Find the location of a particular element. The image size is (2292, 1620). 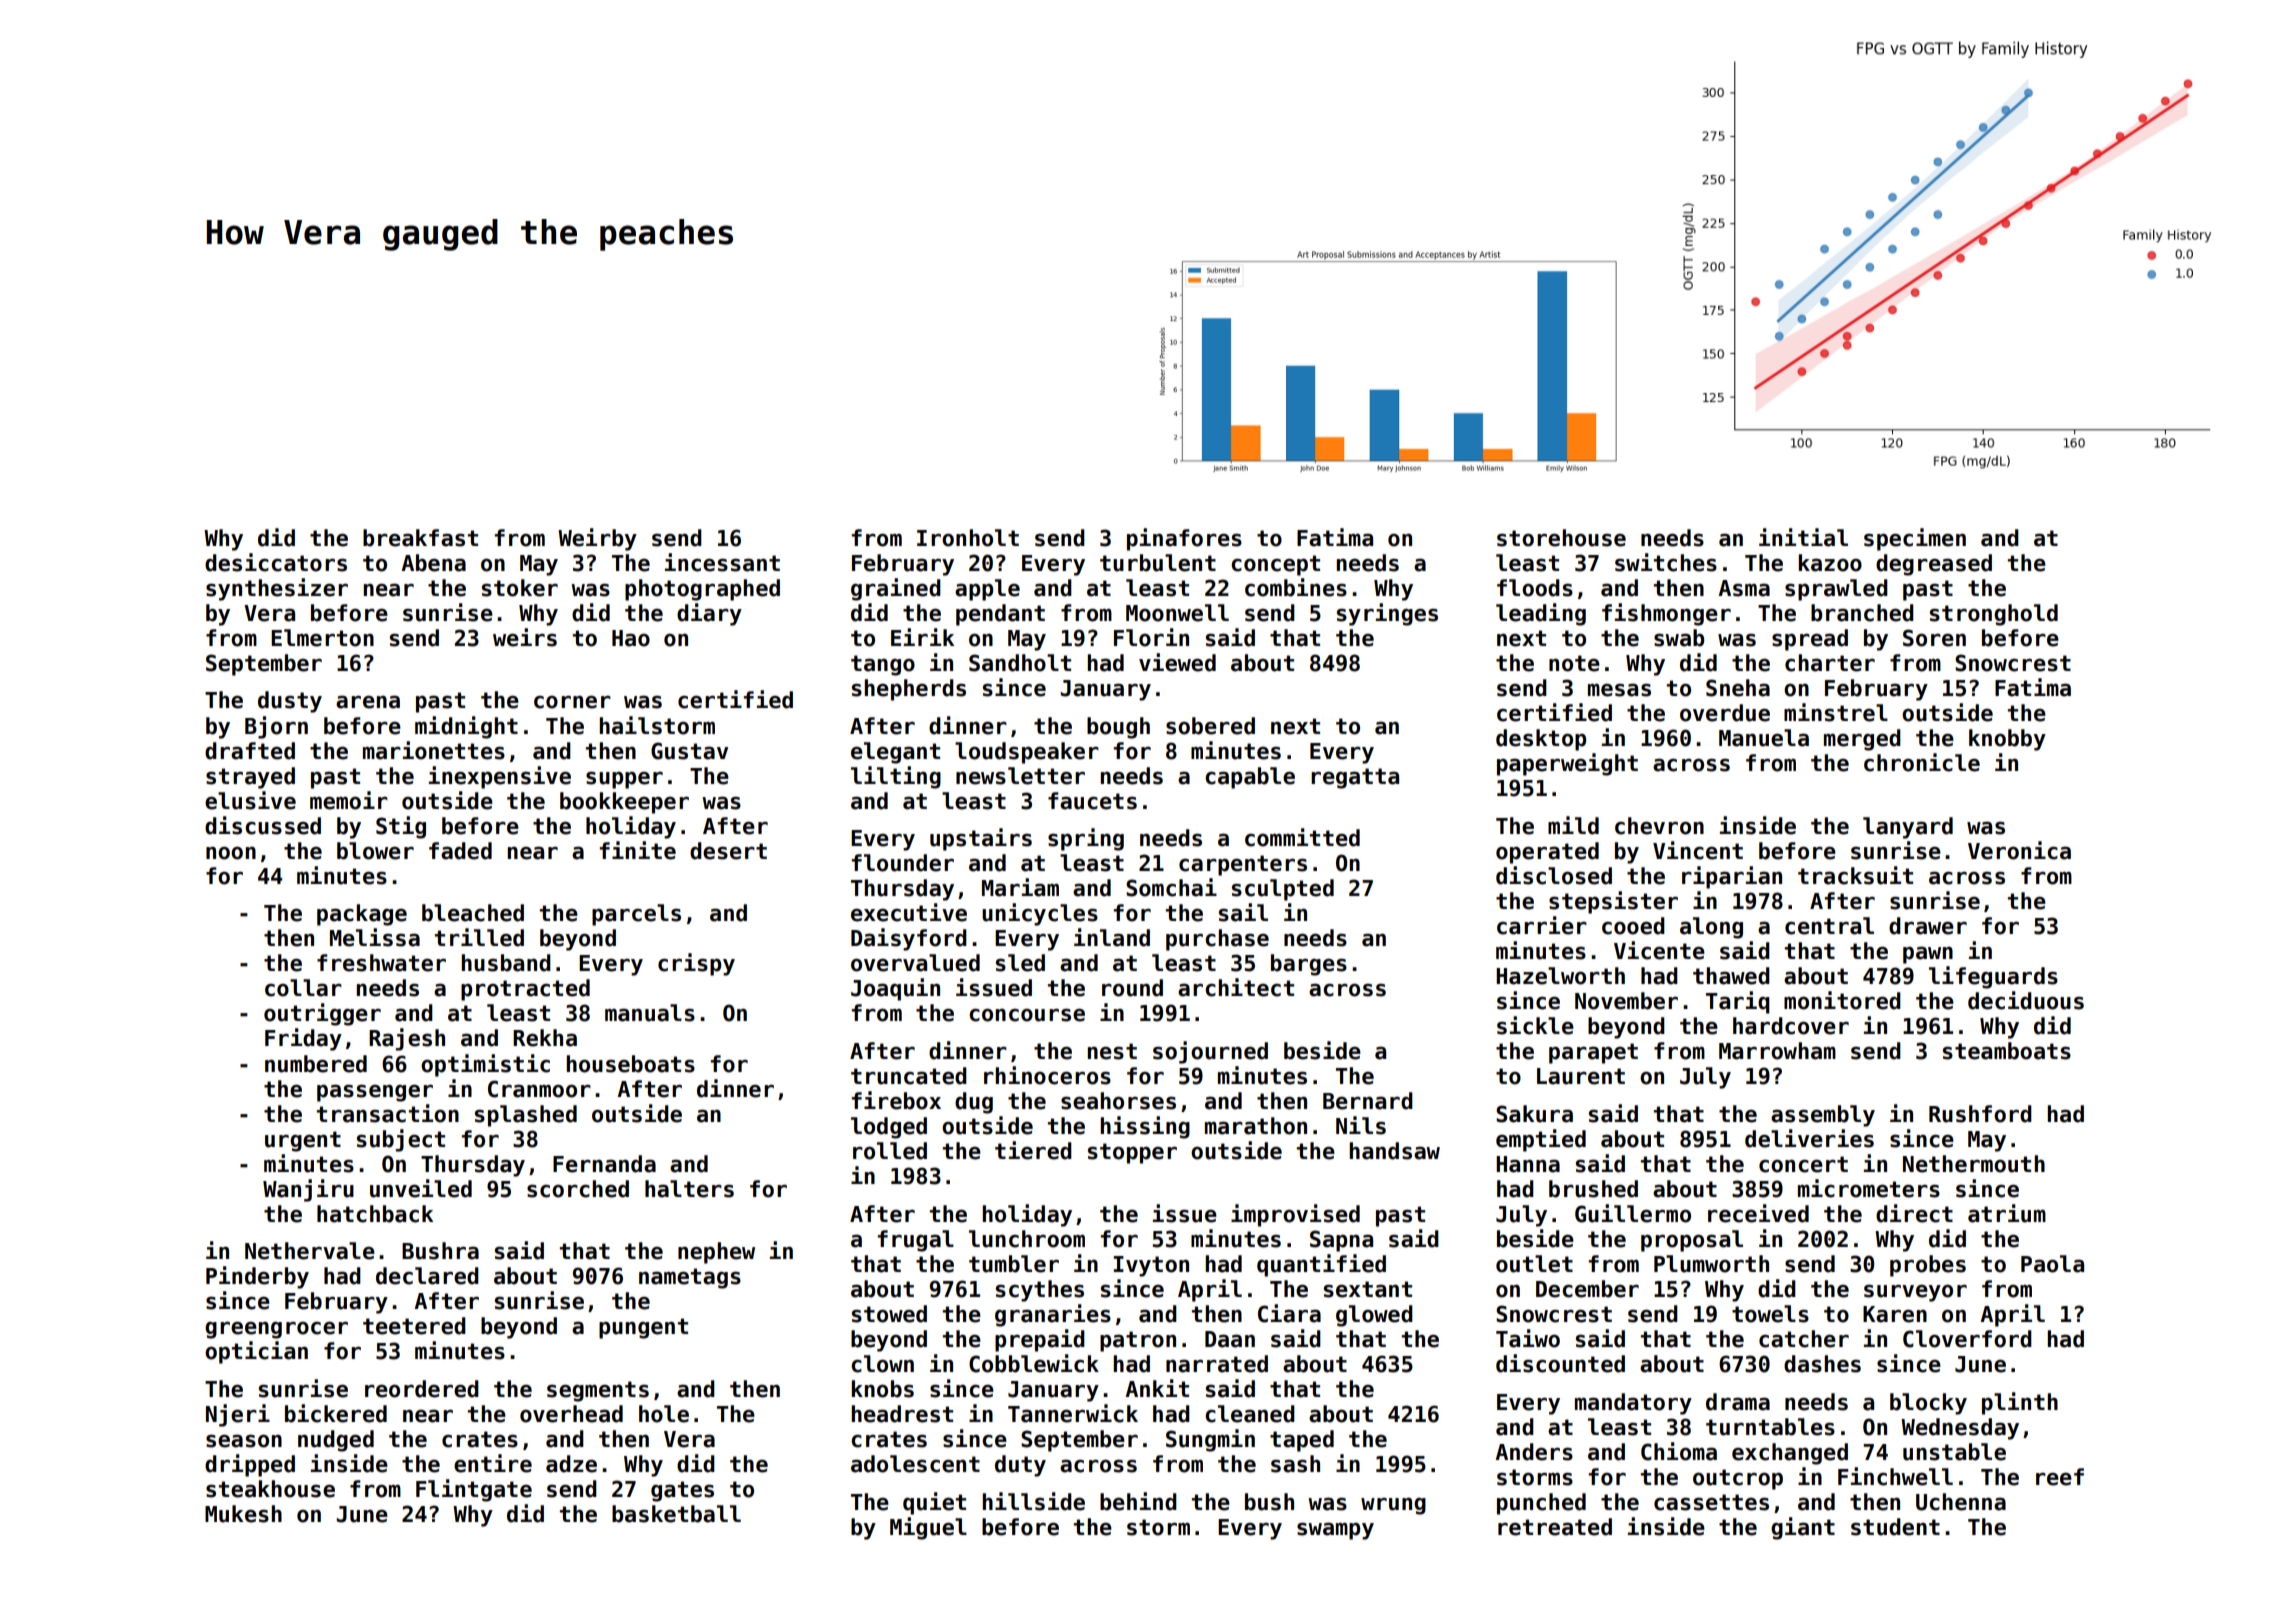

degreased is located at coordinates (1934, 565).
